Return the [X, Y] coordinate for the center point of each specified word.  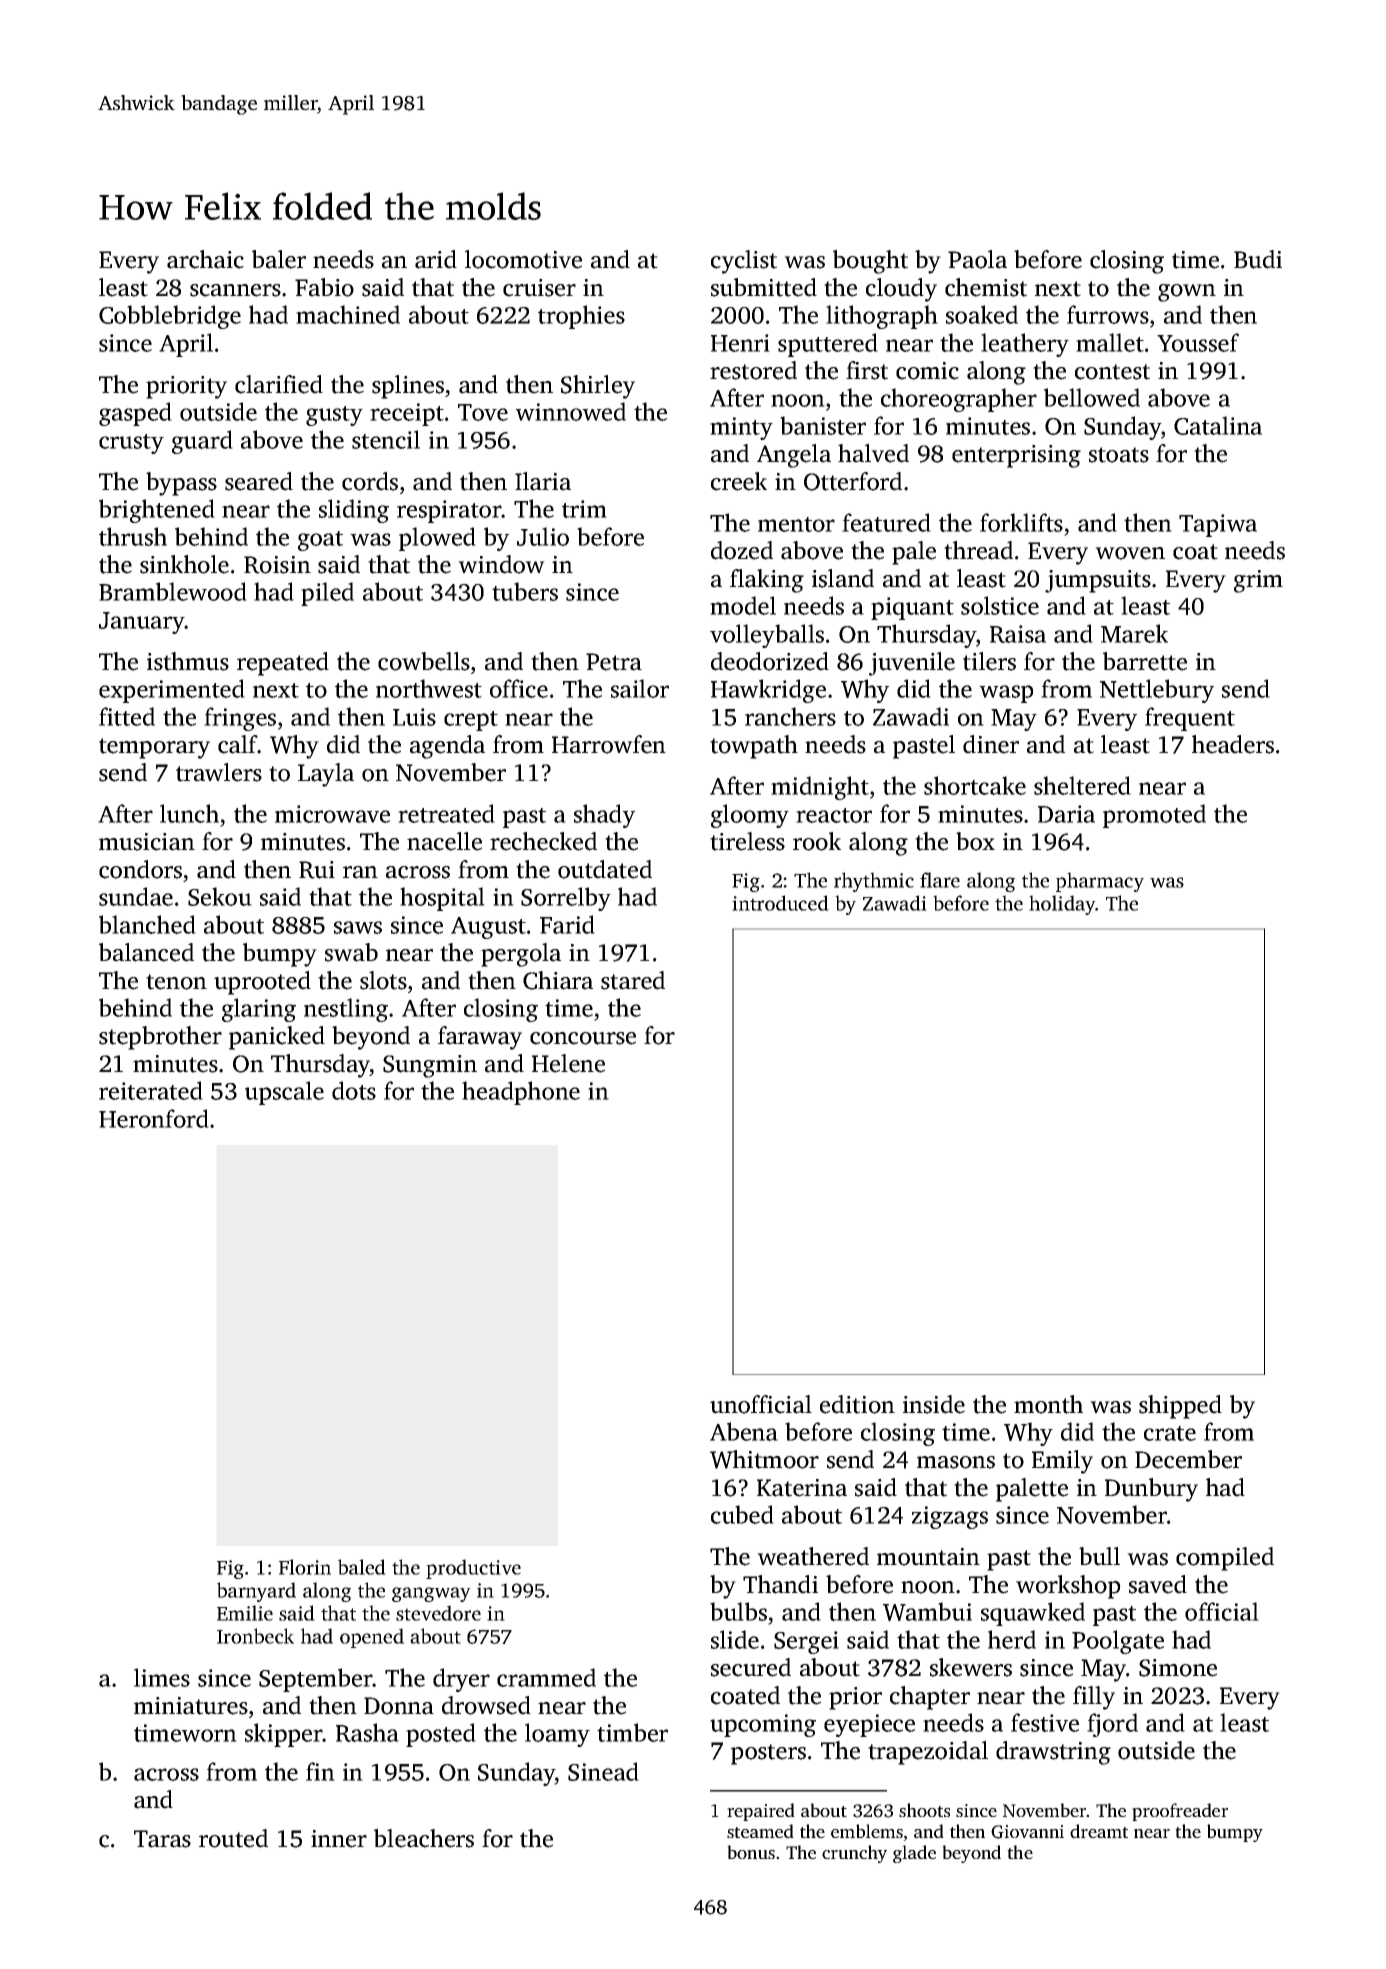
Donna [399, 1706]
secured [751, 1667]
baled [362, 1567]
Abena [744, 1431]
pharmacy [1100, 882]
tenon [176, 982]
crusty [131, 444]
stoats [1119, 455]
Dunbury [1151, 1490]
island [843, 578]
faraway [480, 1038]
